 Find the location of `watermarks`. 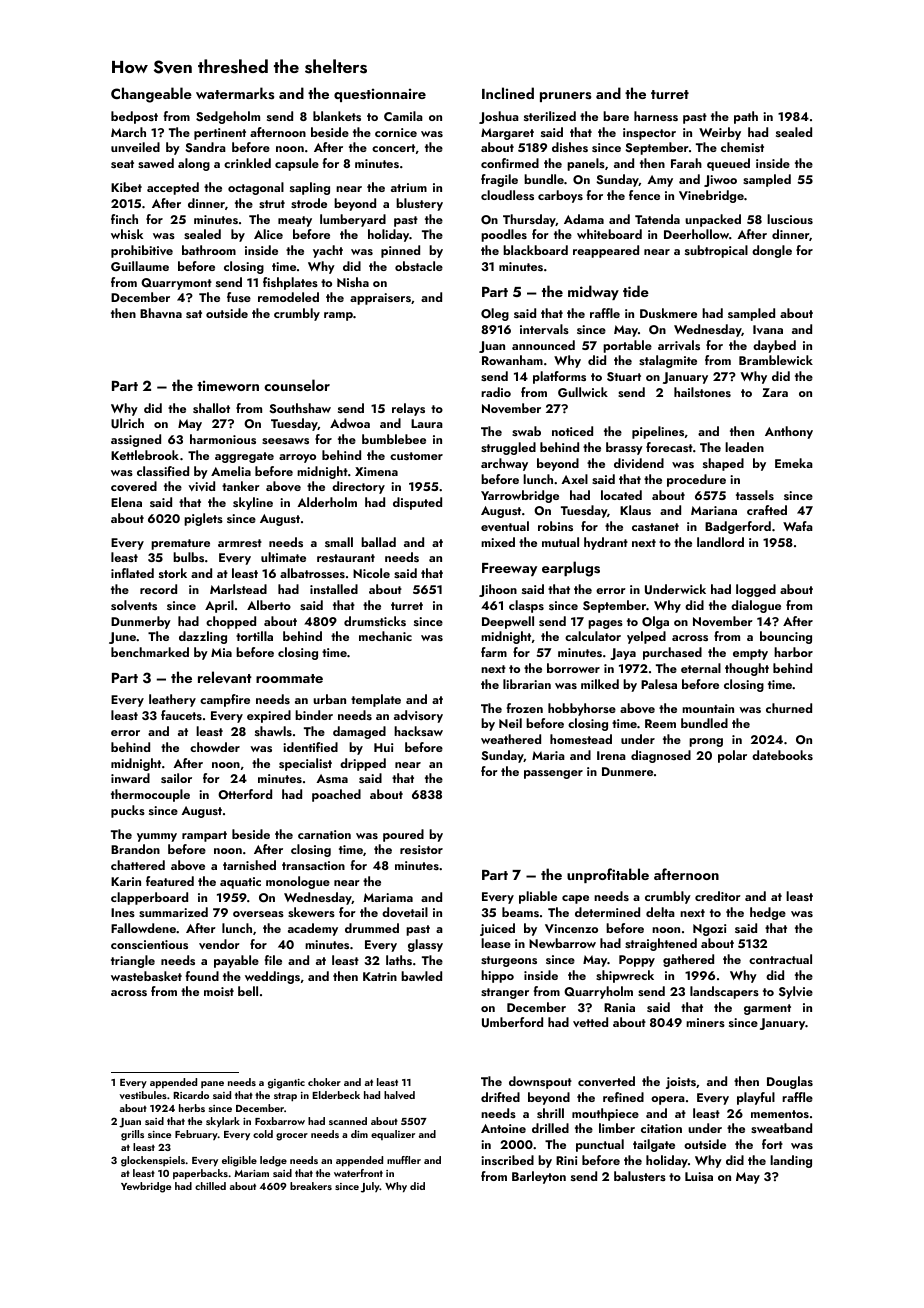

watermarks is located at coordinates (235, 93).
